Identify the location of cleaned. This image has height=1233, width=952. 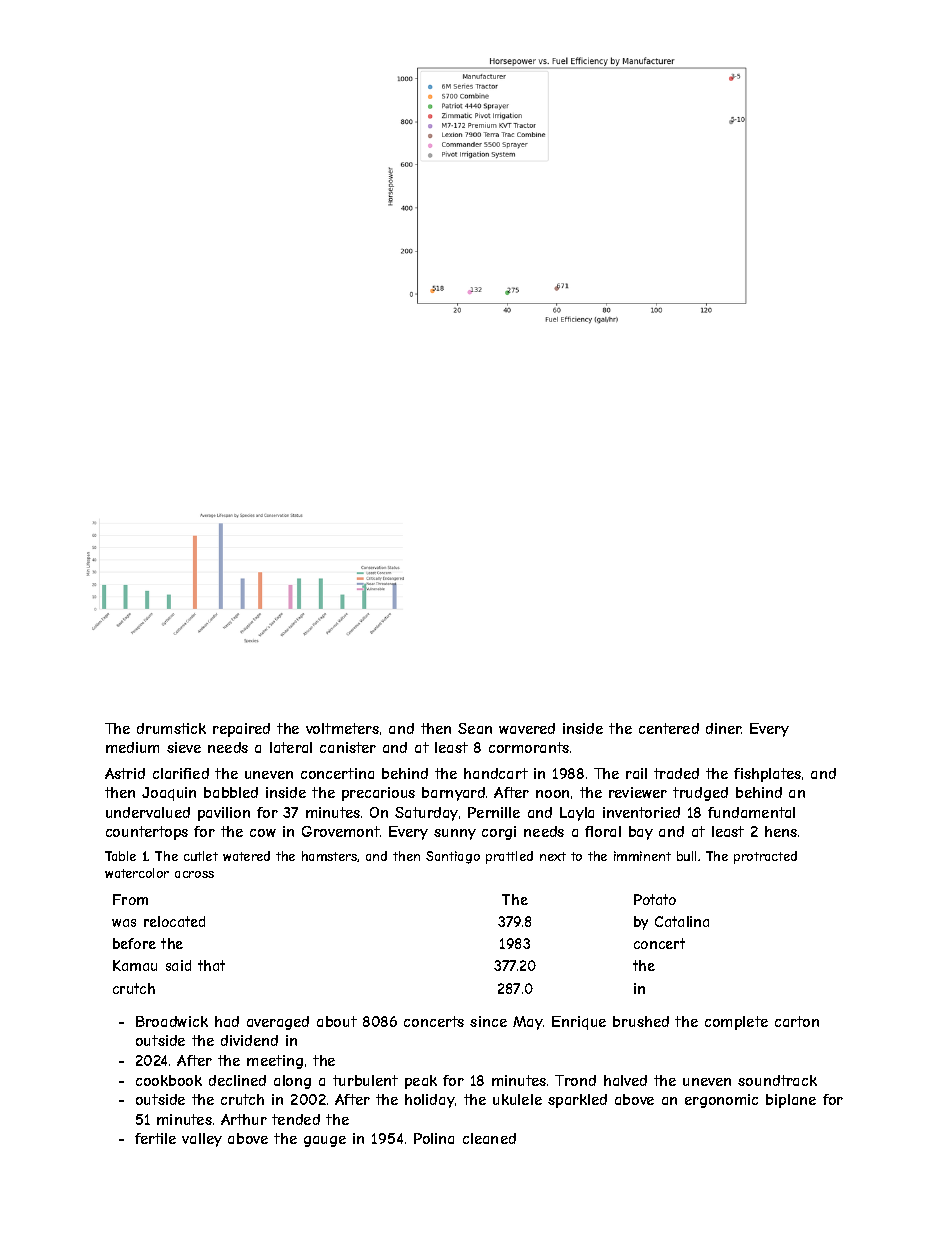
(489, 1138).
